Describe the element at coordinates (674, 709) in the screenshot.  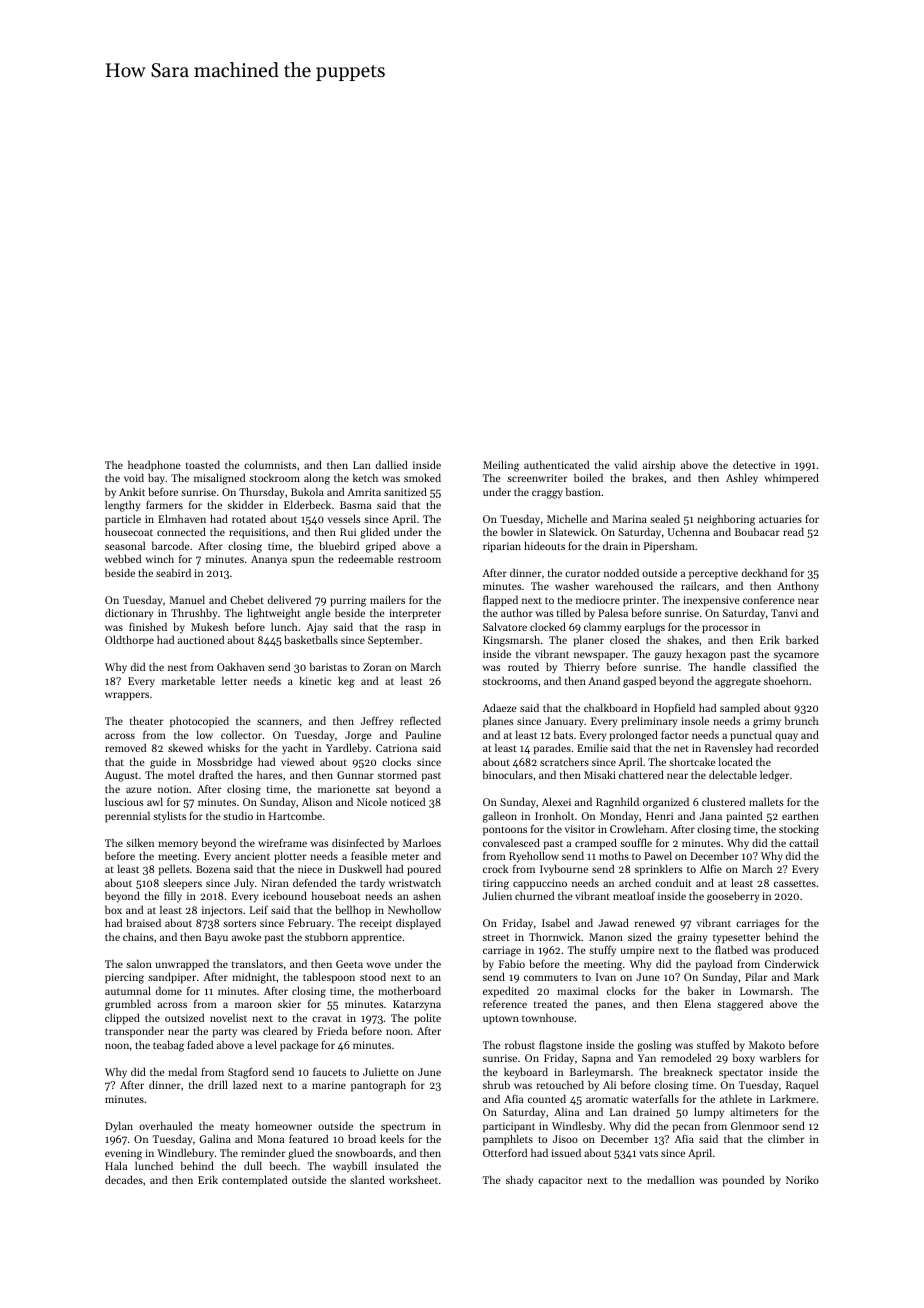
I see `Hopfield` at that location.
